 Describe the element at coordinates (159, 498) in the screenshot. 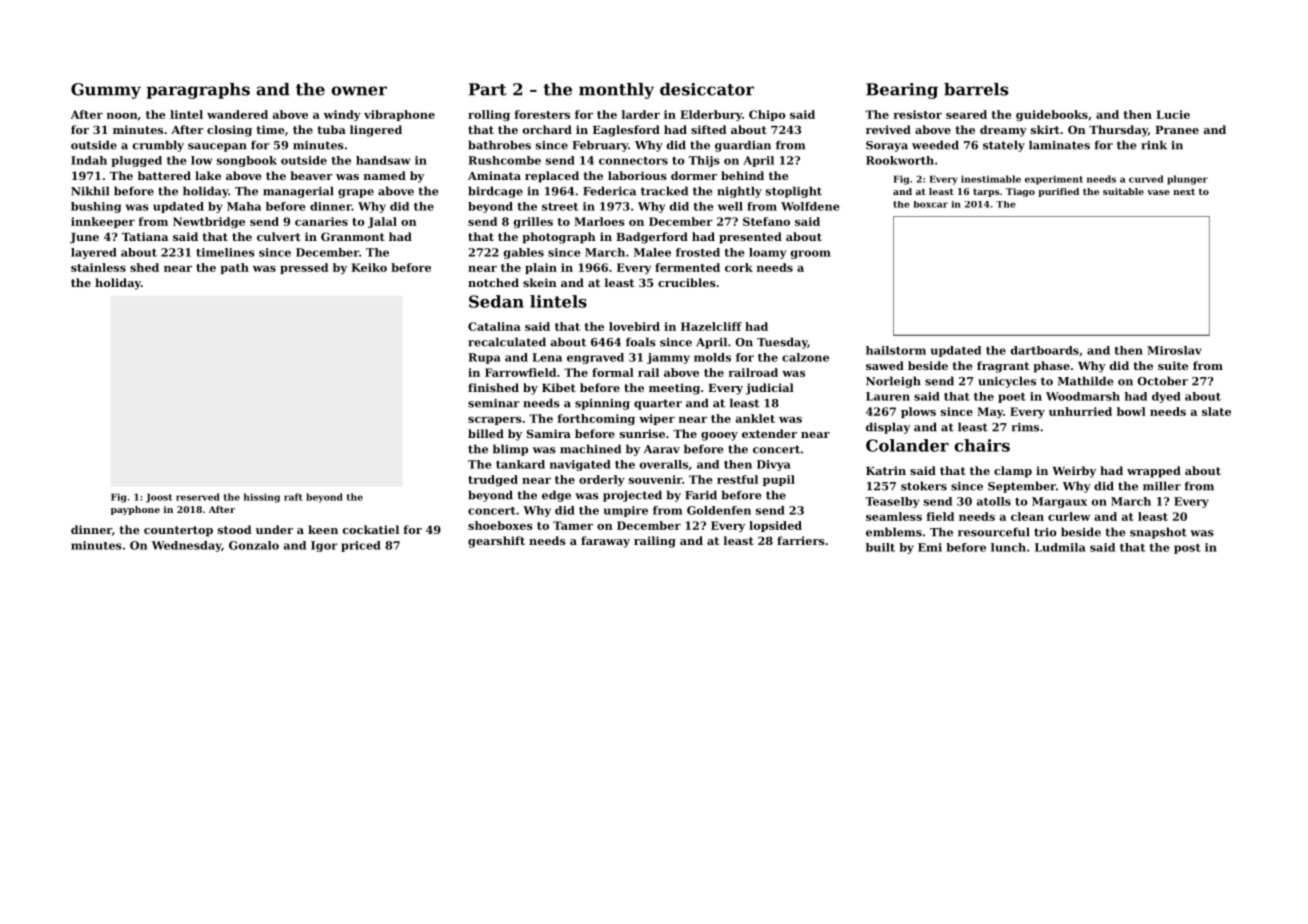

I see `Joost` at that location.
